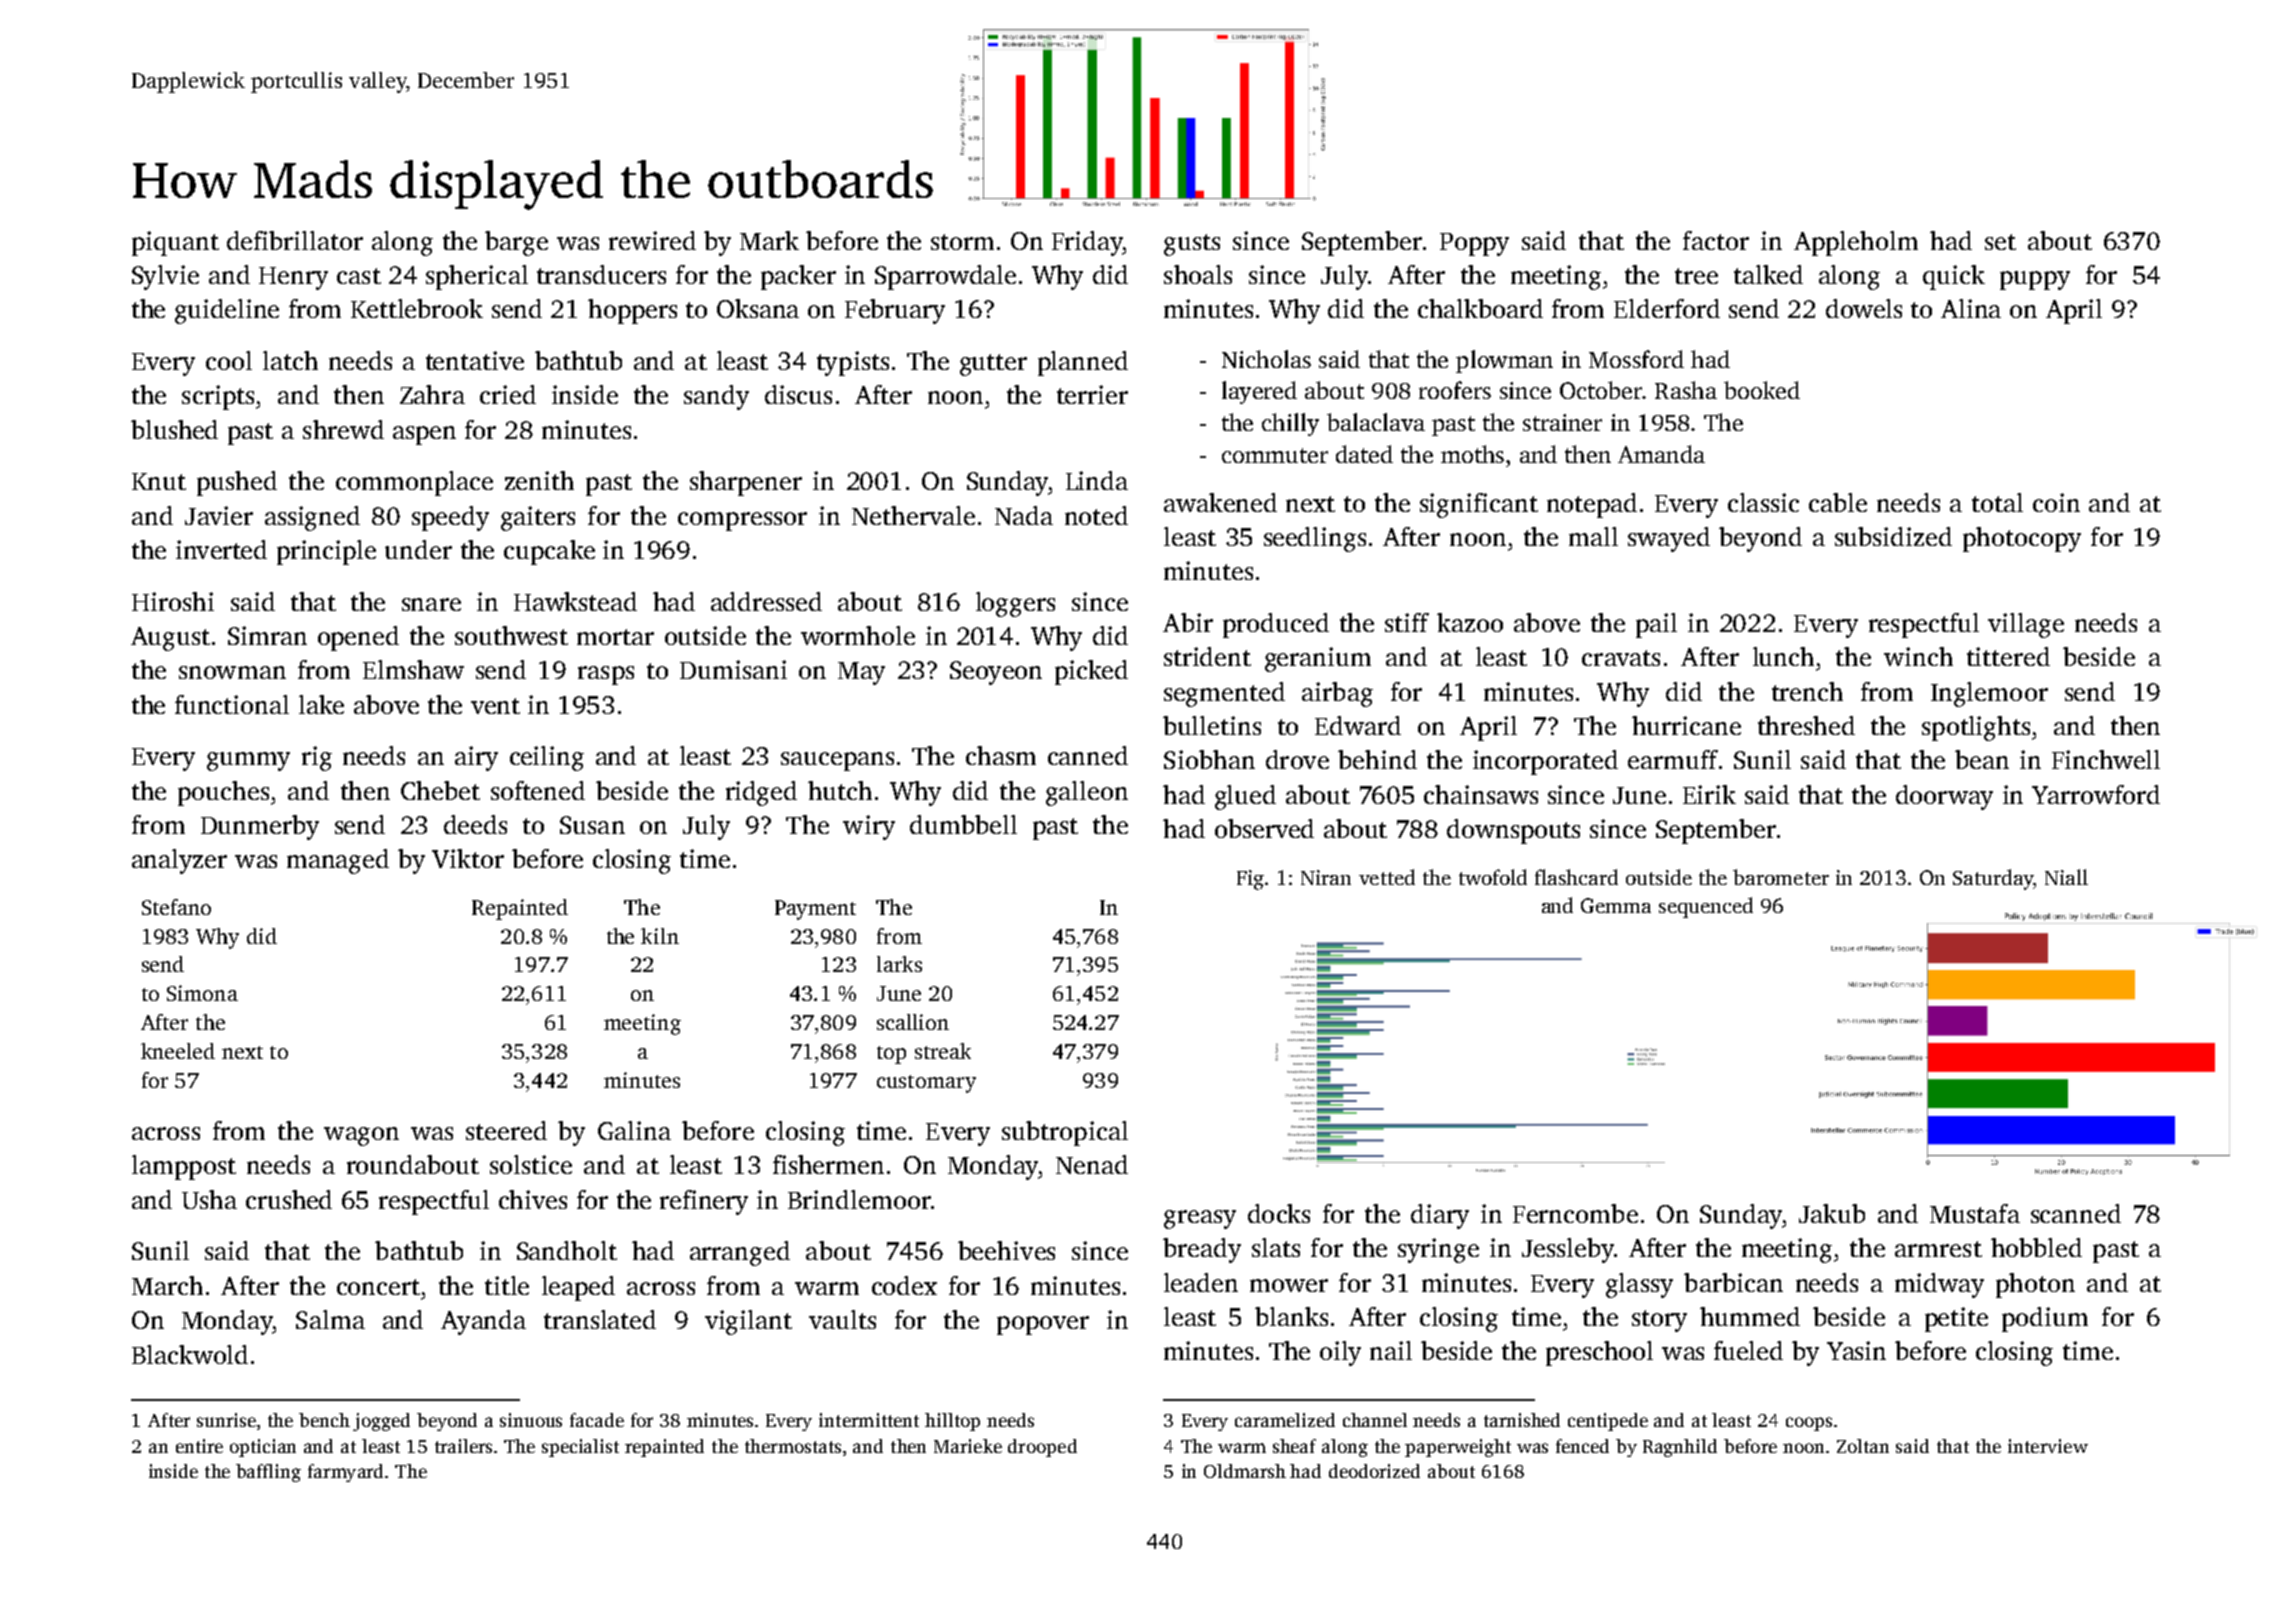 The height and width of the image is (1620, 2292). What do you see at coordinates (1315, 539) in the image?
I see `seedlings` at bounding box center [1315, 539].
